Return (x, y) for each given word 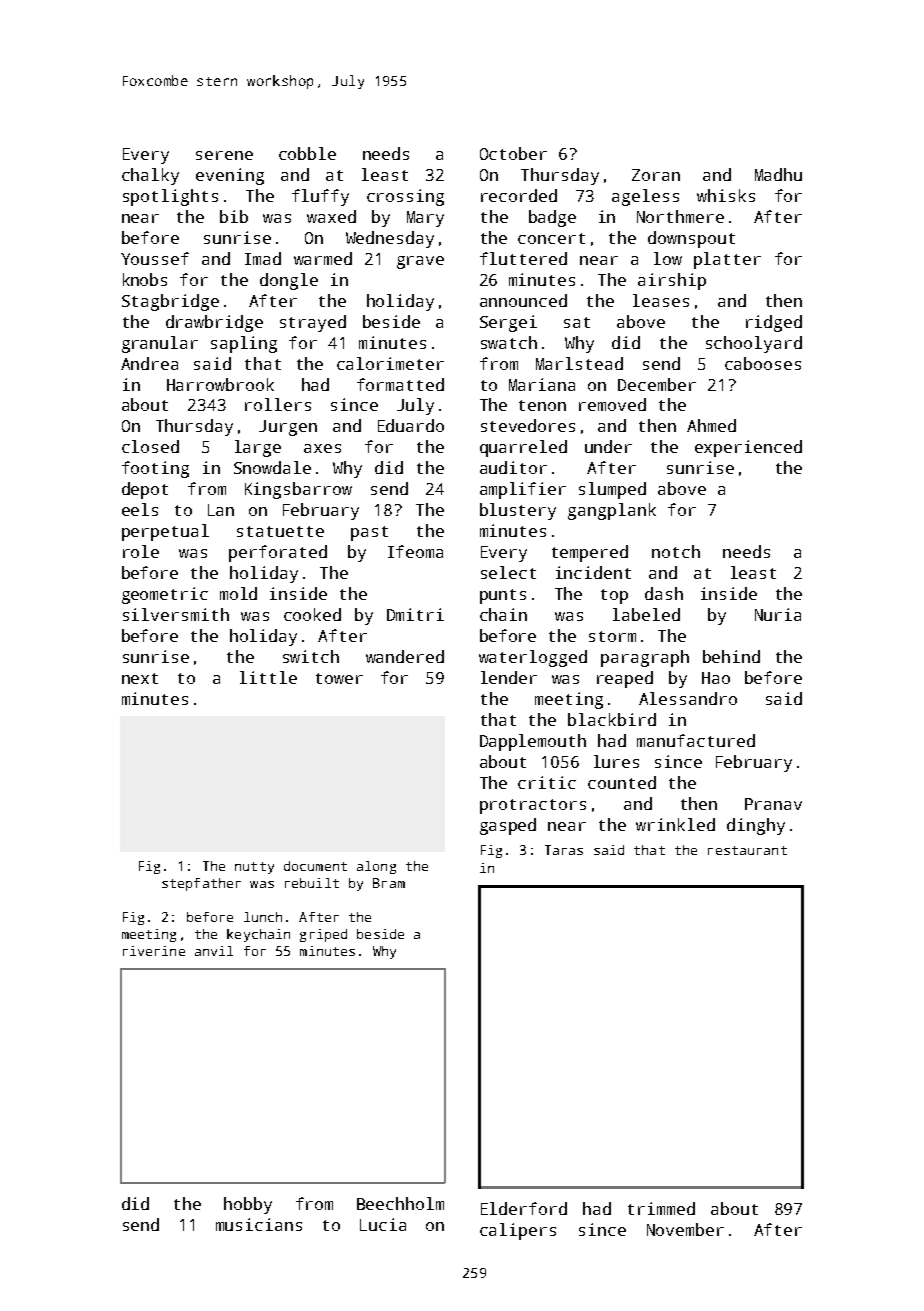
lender (509, 677)
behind (731, 656)
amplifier (523, 490)
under (608, 446)
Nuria (778, 614)
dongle (289, 281)
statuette (280, 531)
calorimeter (390, 363)
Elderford (524, 1208)
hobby (248, 1205)
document (315, 866)
